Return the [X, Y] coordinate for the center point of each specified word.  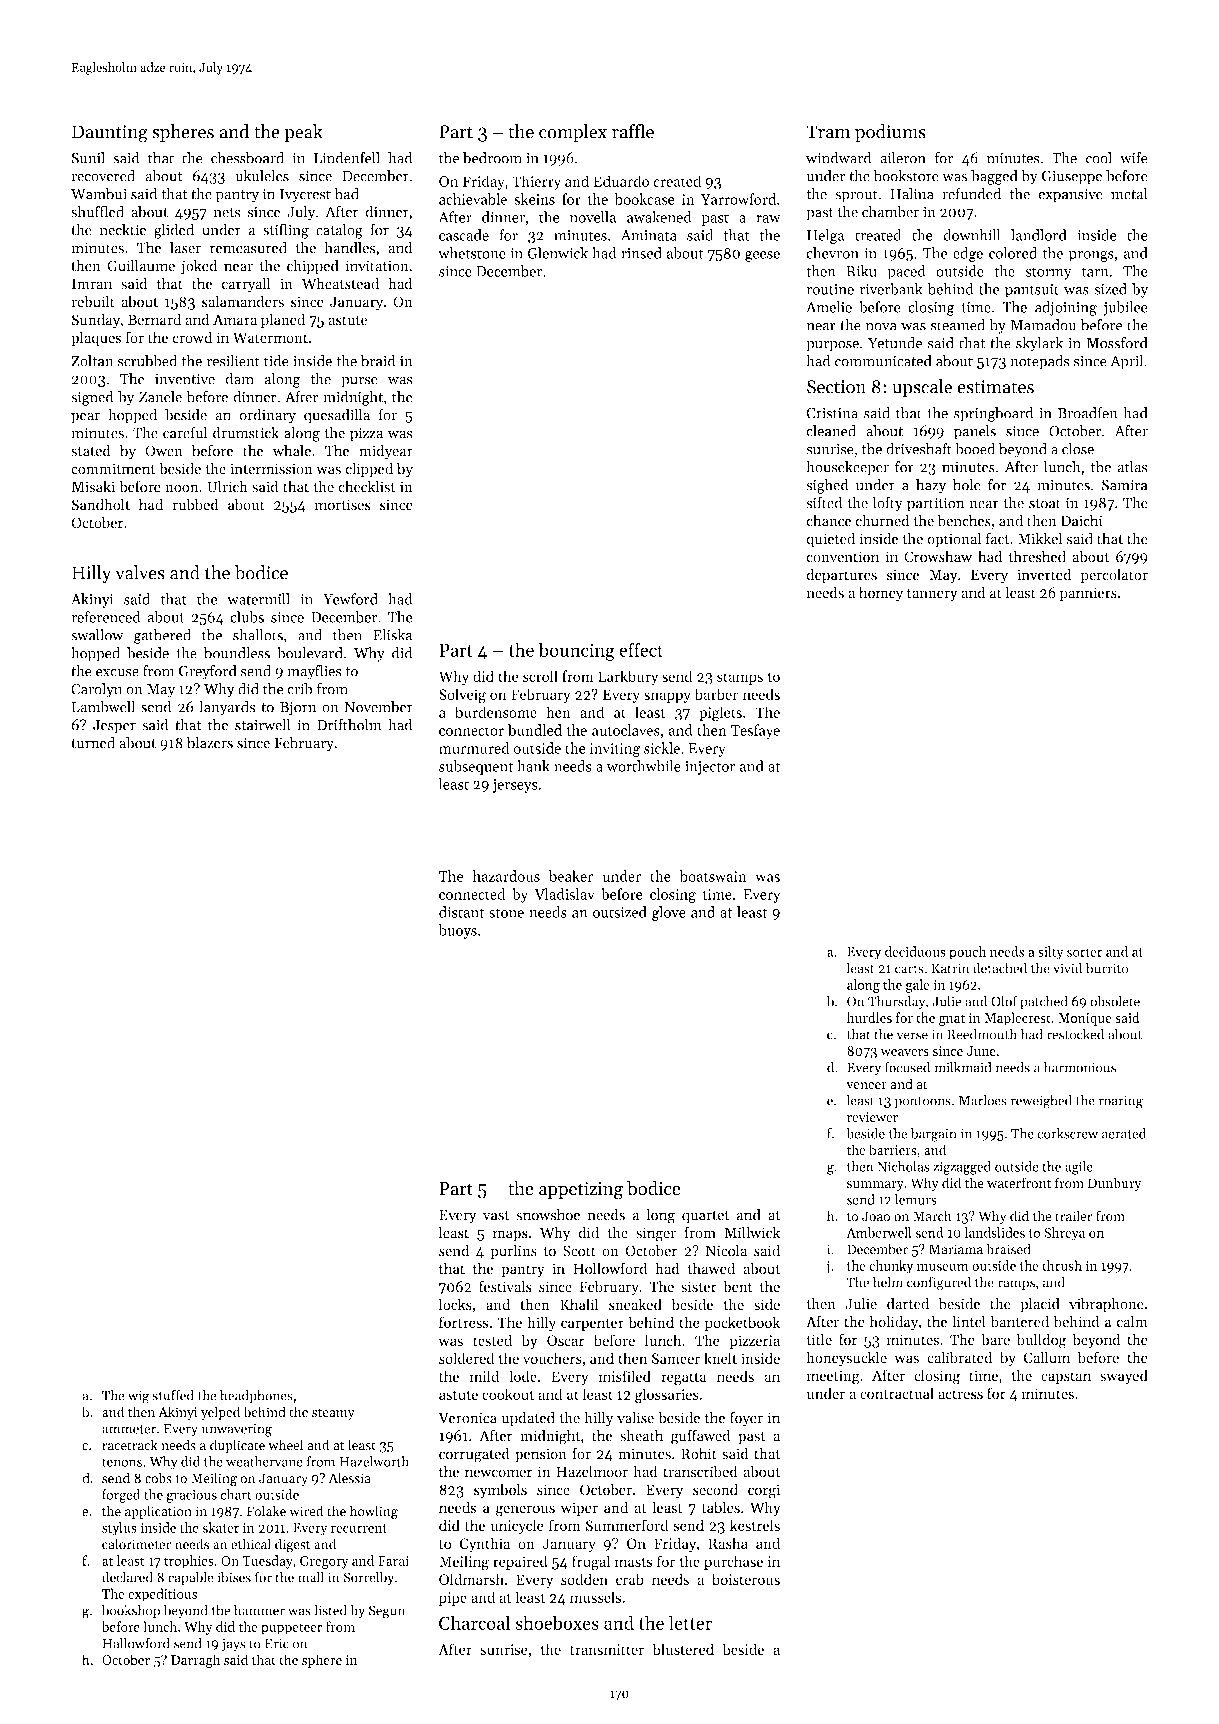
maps [510, 1236]
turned [93, 743]
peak [303, 133]
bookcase [645, 199]
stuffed [173, 1395]
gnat [952, 1020]
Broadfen [1088, 413]
